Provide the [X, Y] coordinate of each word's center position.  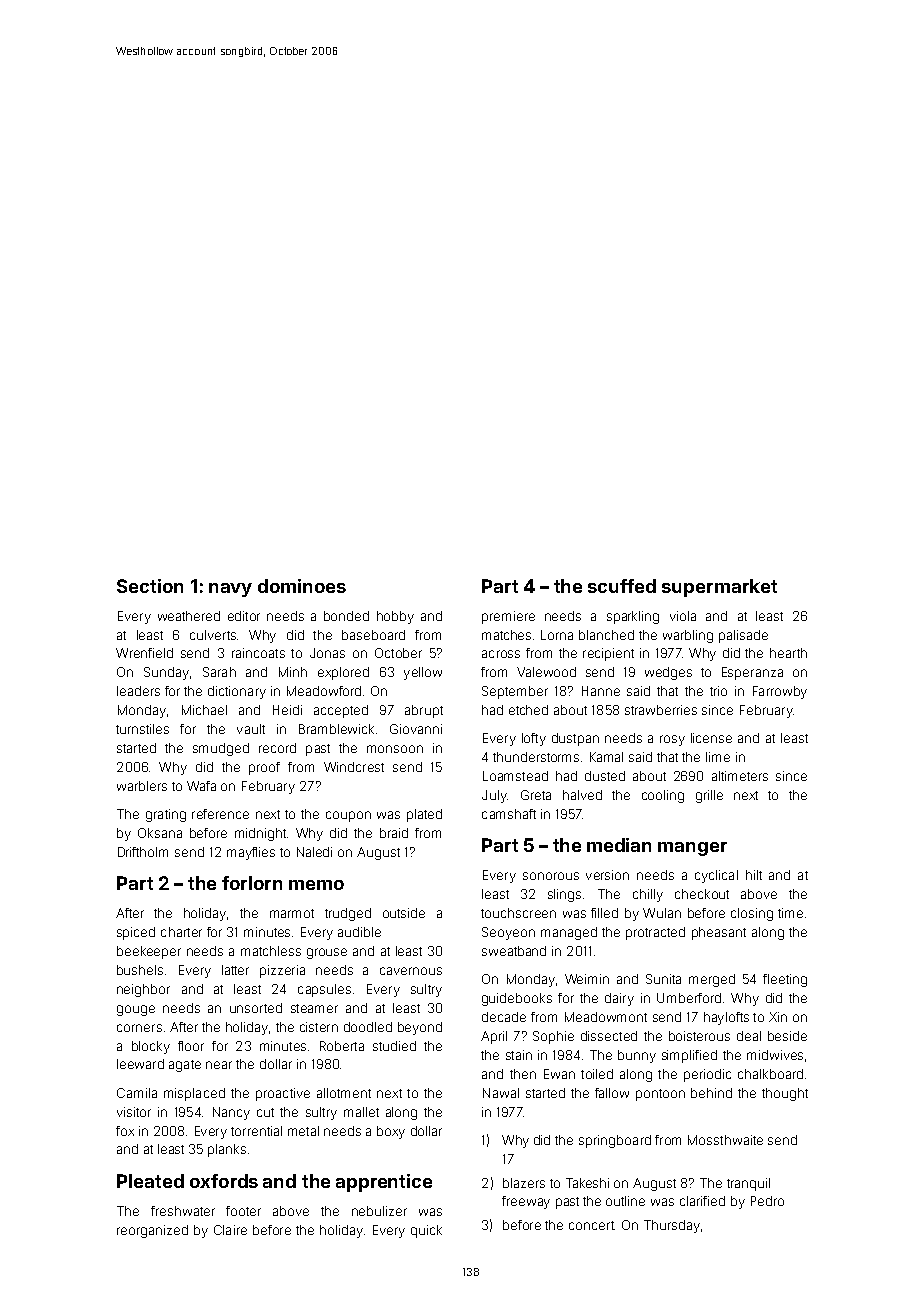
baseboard [373, 635]
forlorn [252, 883]
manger [692, 849]
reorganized [152, 1231]
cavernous [411, 971]
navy [230, 590]
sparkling [633, 617]
